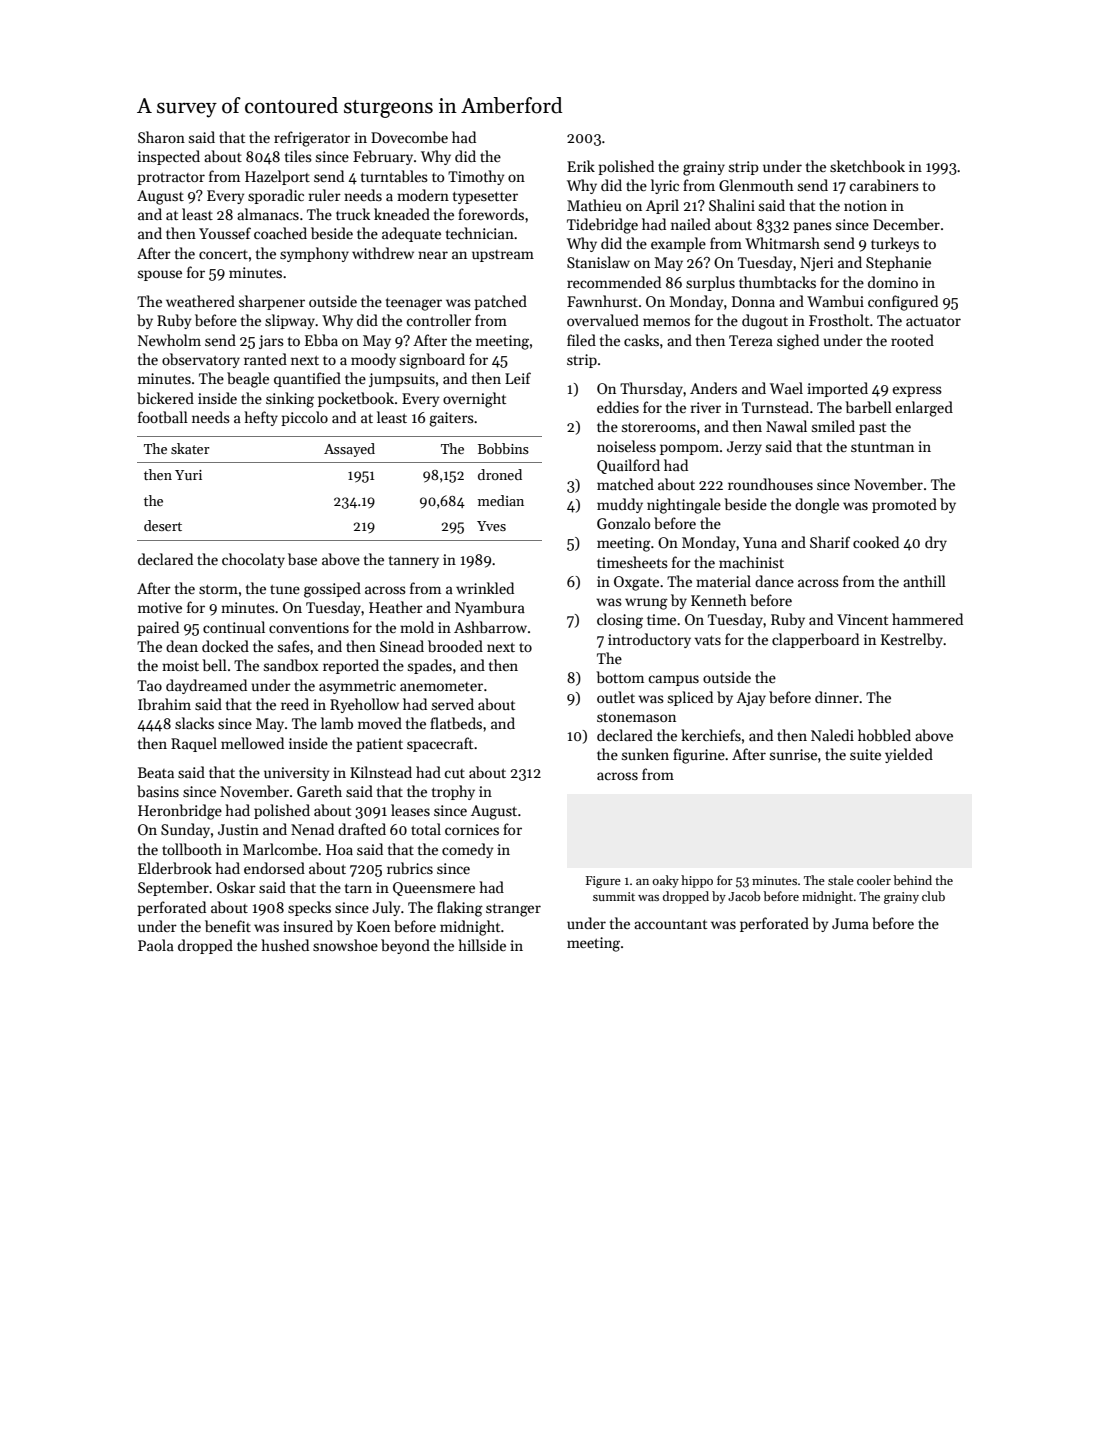 The height and width of the page is (1436, 1109). Describe the element at coordinates (319, 791) in the page. I see `Gareth` at that location.
